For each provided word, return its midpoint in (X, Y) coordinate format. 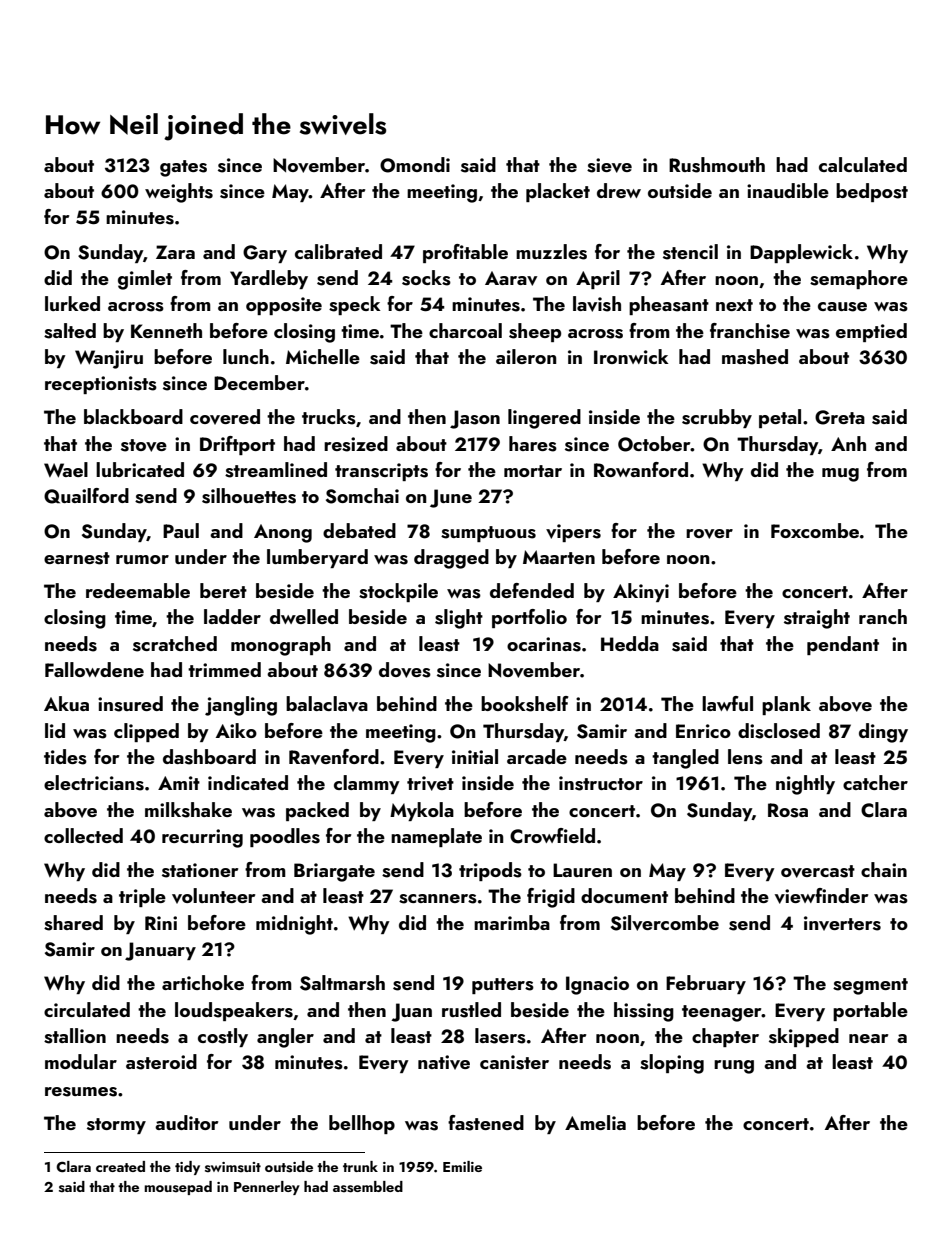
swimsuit (233, 1167)
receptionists (101, 385)
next (734, 305)
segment (870, 986)
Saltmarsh (342, 983)
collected (83, 835)
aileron (526, 356)
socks (426, 278)
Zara (175, 252)
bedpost (872, 192)
